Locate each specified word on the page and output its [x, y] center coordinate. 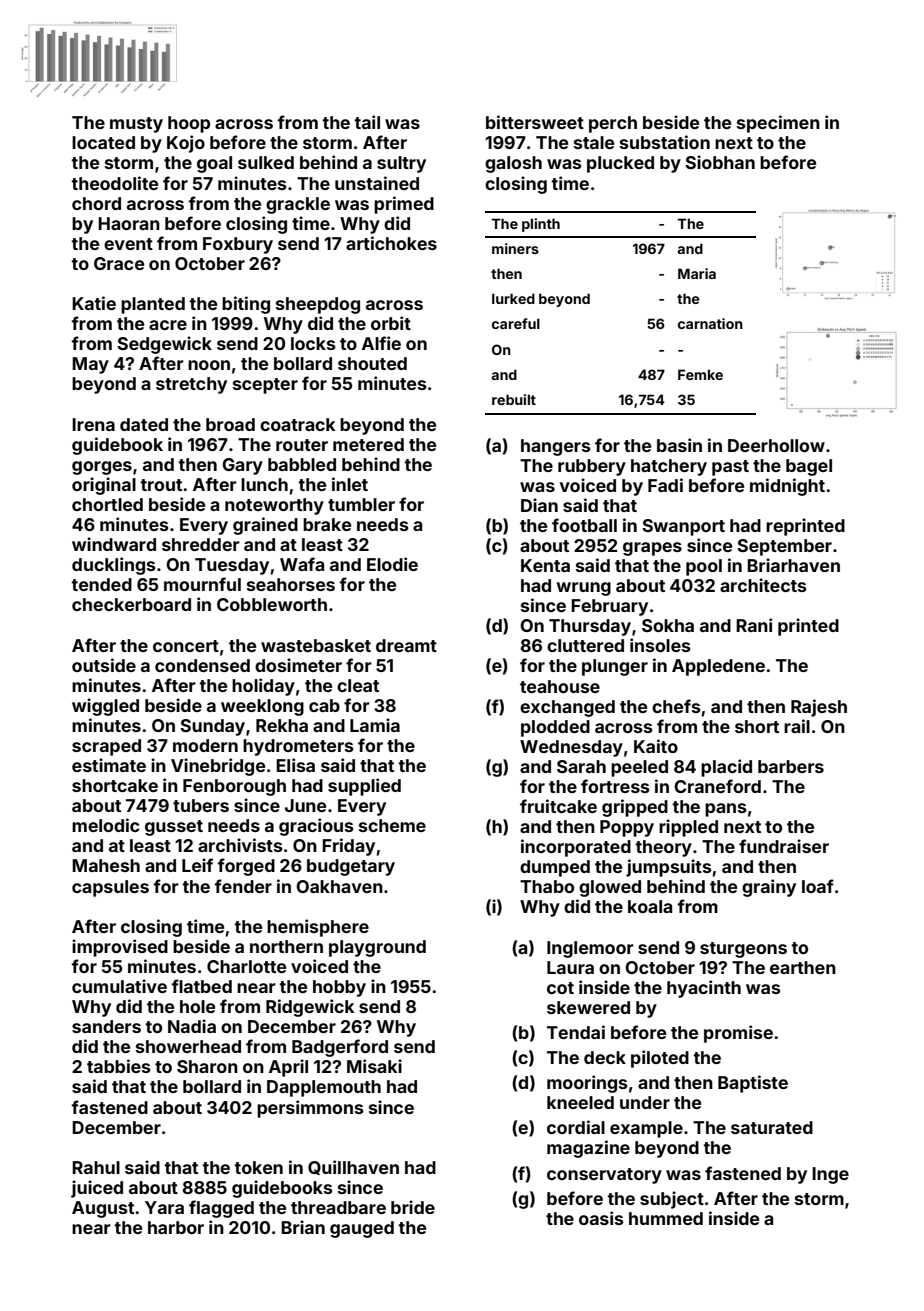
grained [265, 526]
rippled [688, 828]
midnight [787, 487]
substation [665, 142]
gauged [362, 1229]
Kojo [186, 144]
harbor [176, 1227]
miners [515, 248]
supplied [364, 787]
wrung [584, 589]
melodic [106, 825]
